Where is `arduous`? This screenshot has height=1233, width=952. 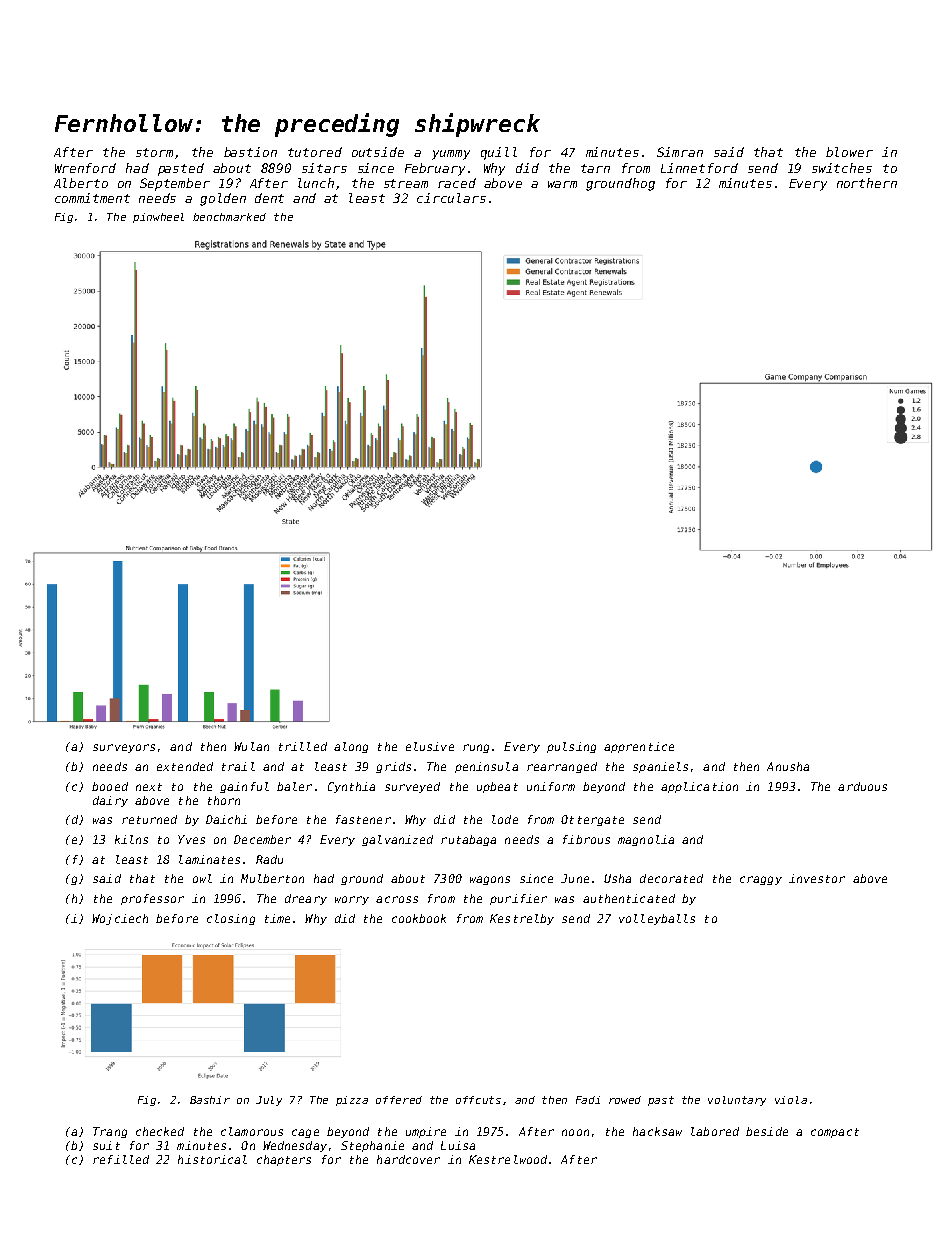 arduous is located at coordinates (862, 786).
